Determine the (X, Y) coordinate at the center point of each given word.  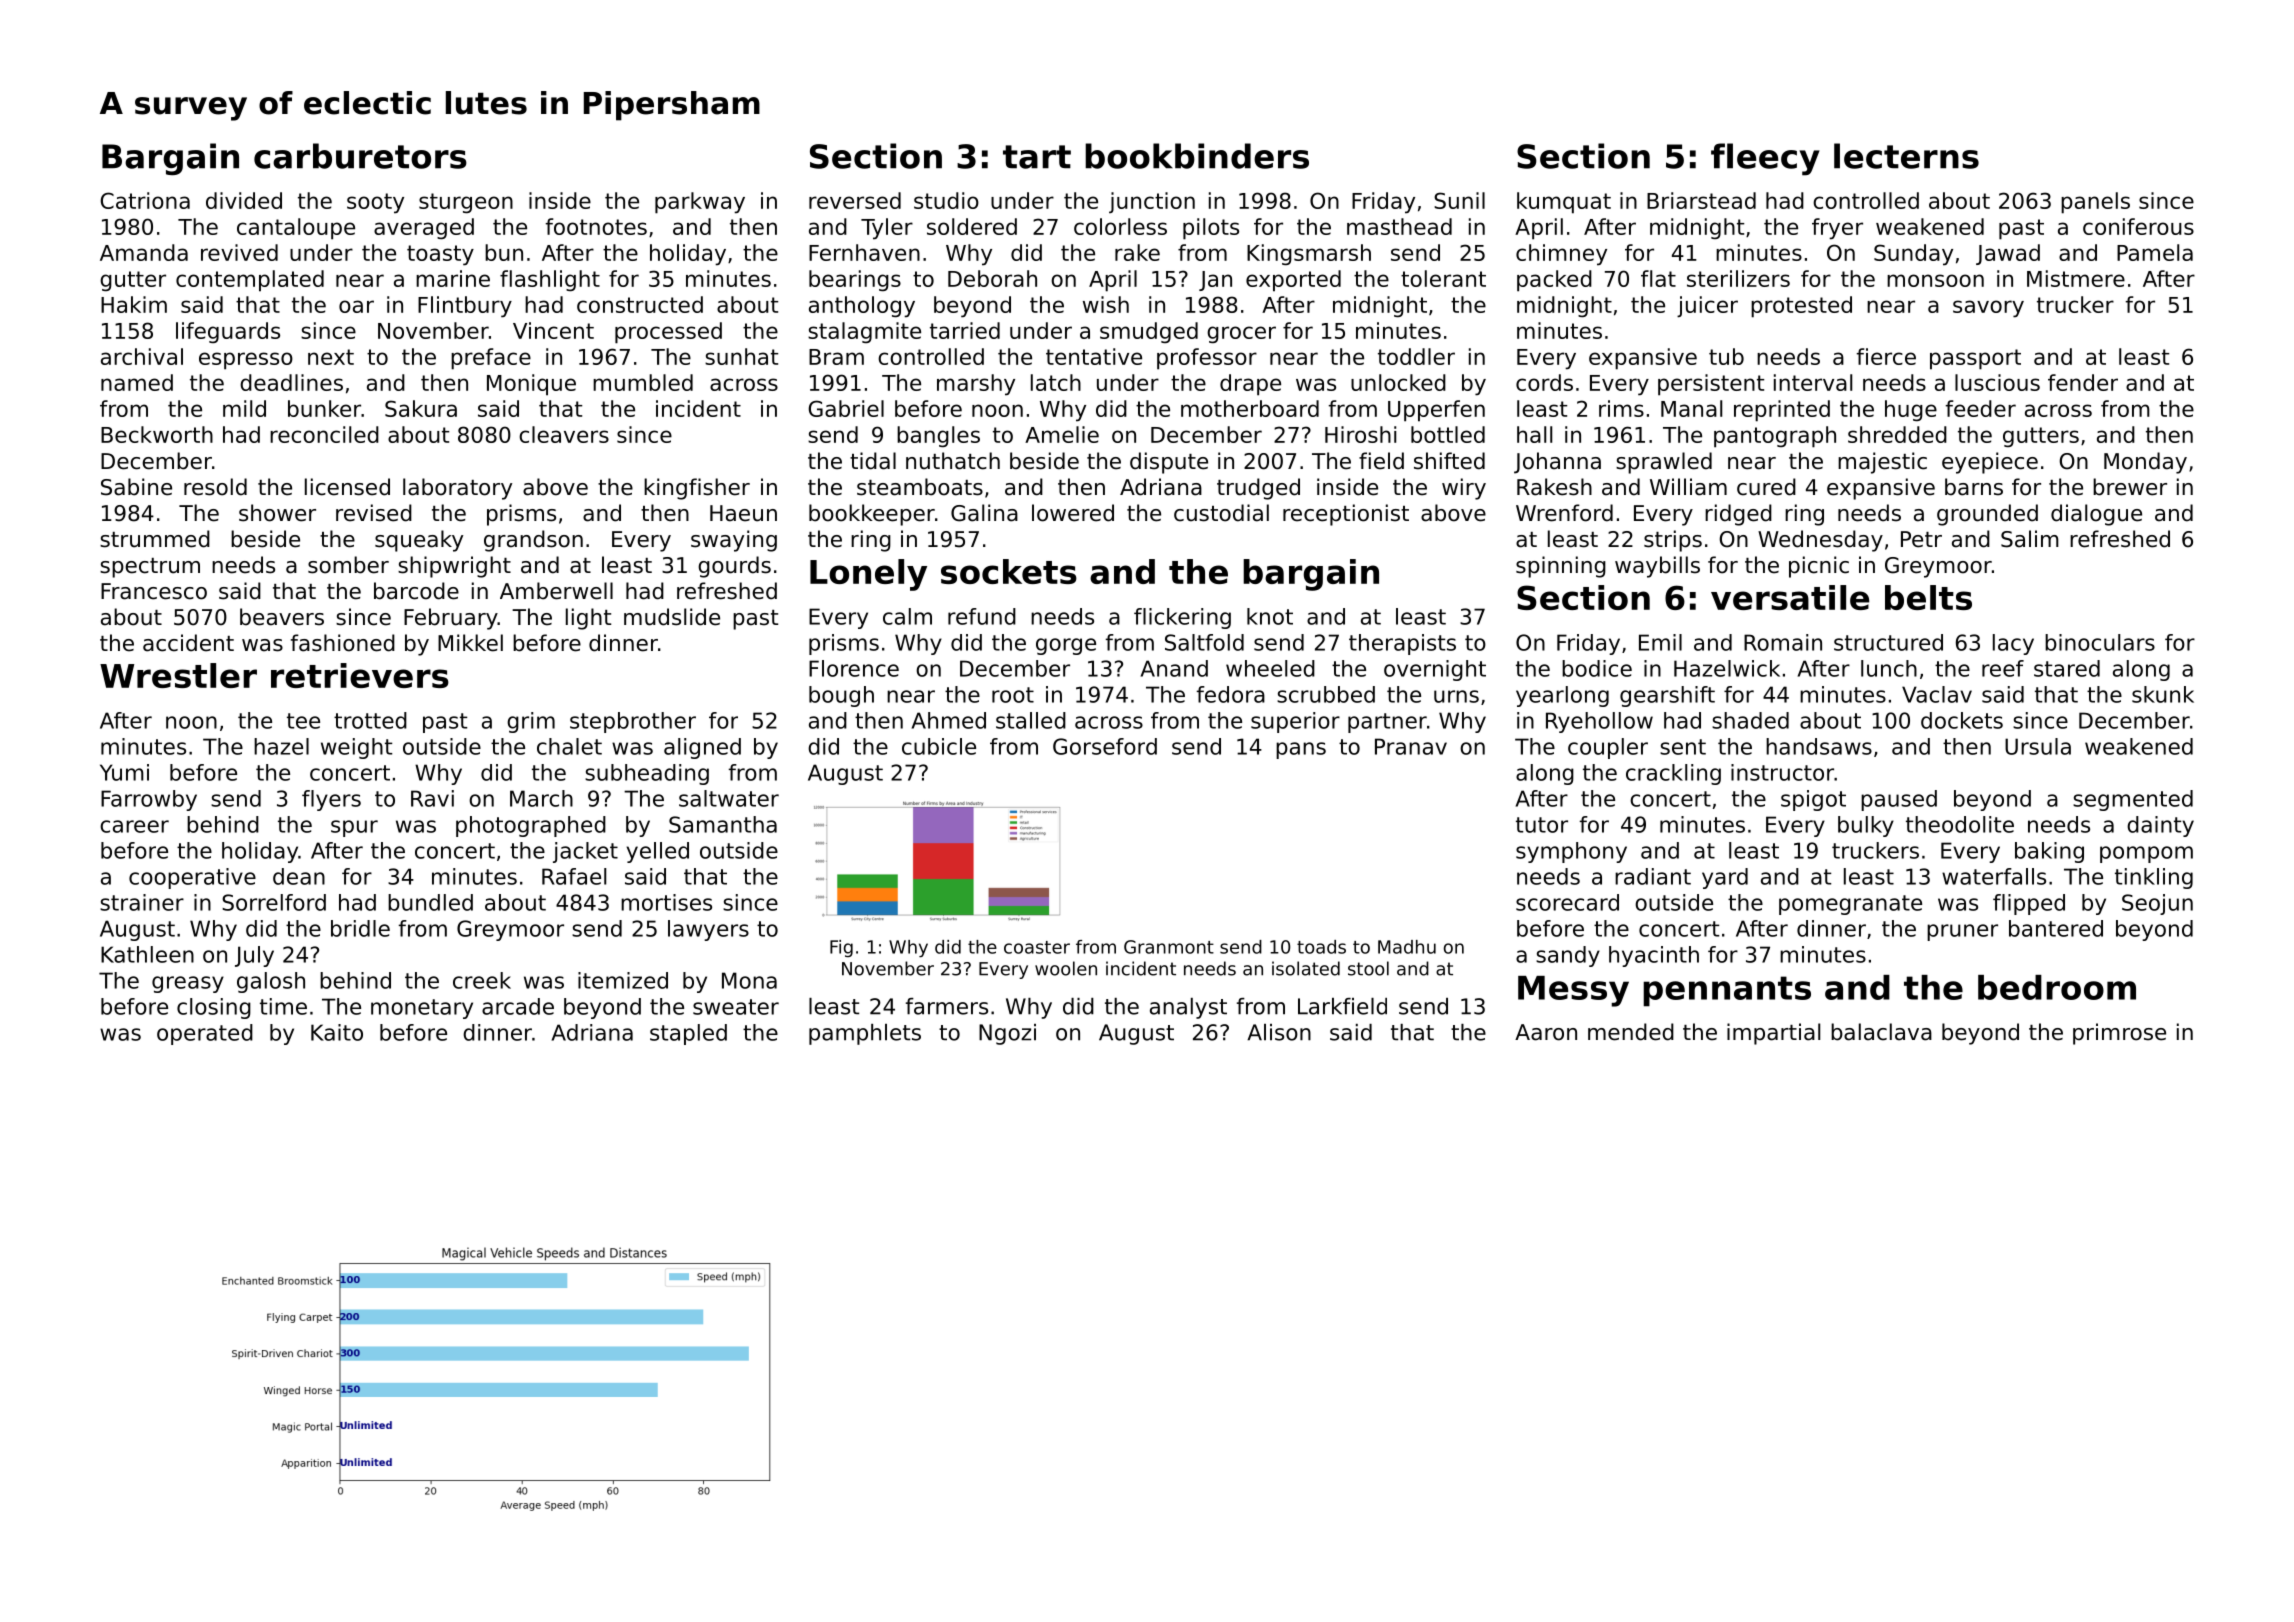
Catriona (145, 200)
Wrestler (178, 675)
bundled (430, 902)
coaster (1037, 947)
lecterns (1906, 156)
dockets (1962, 720)
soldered (972, 226)
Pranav (1411, 746)
